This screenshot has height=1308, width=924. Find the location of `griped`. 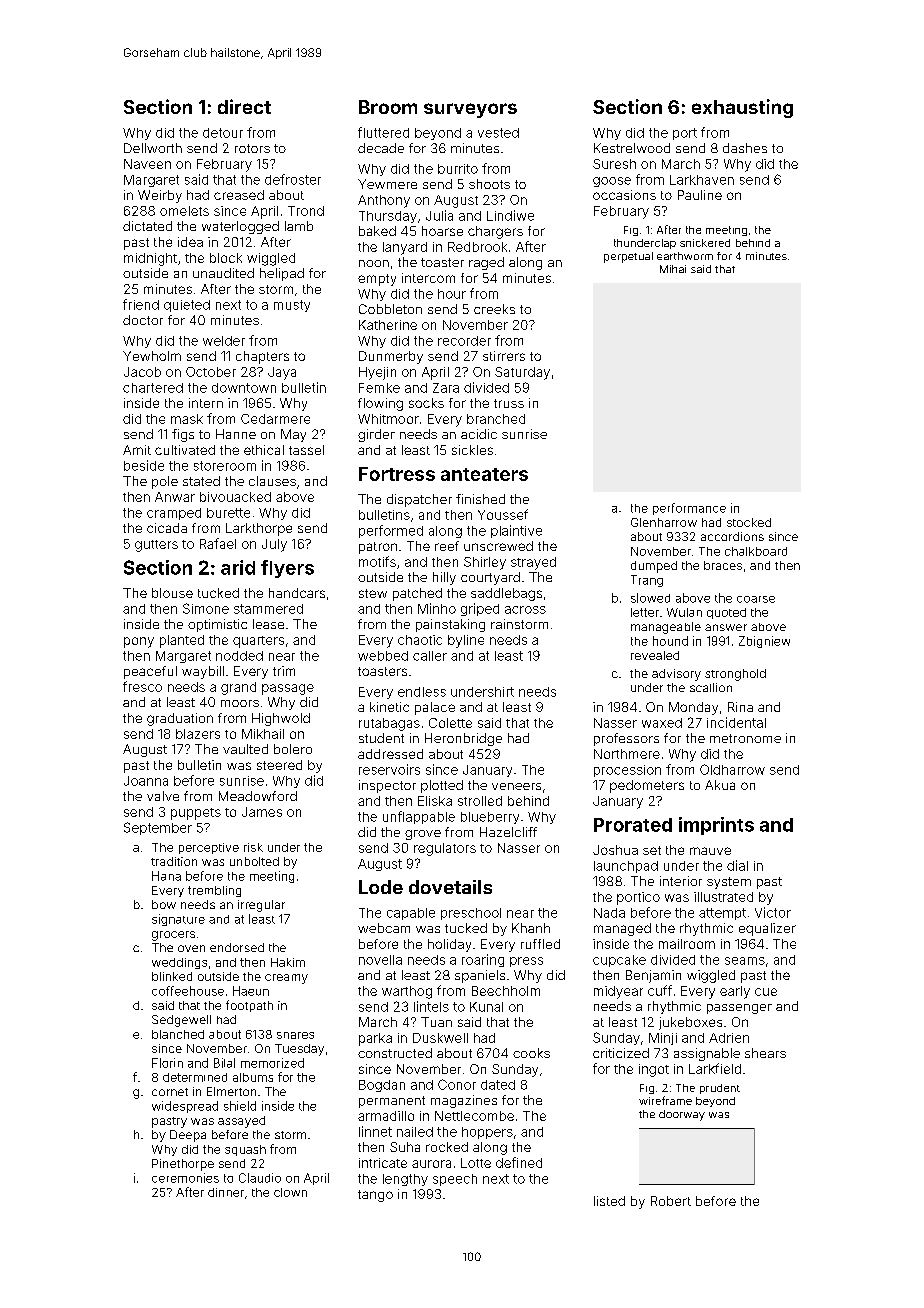

griped is located at coordinates (480, 609).
